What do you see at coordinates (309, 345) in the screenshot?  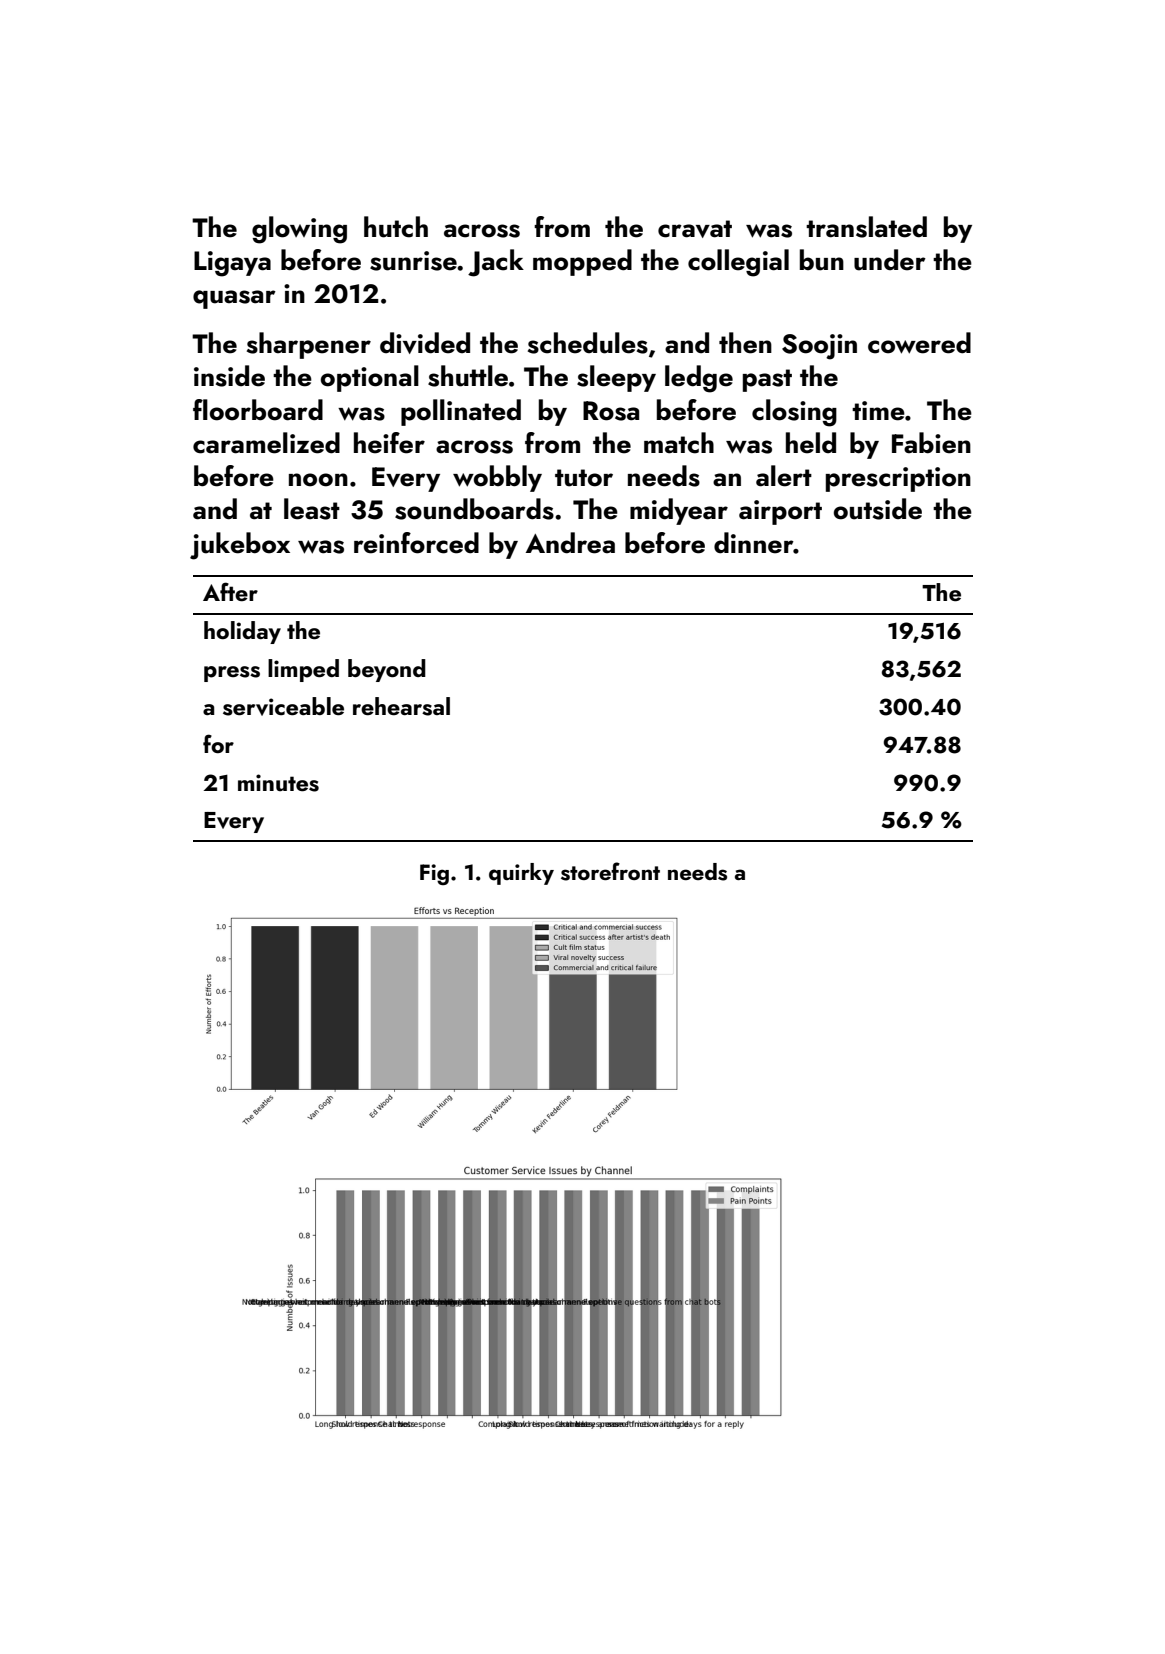 I see `sharpener` at bounding box center [309, 345].
